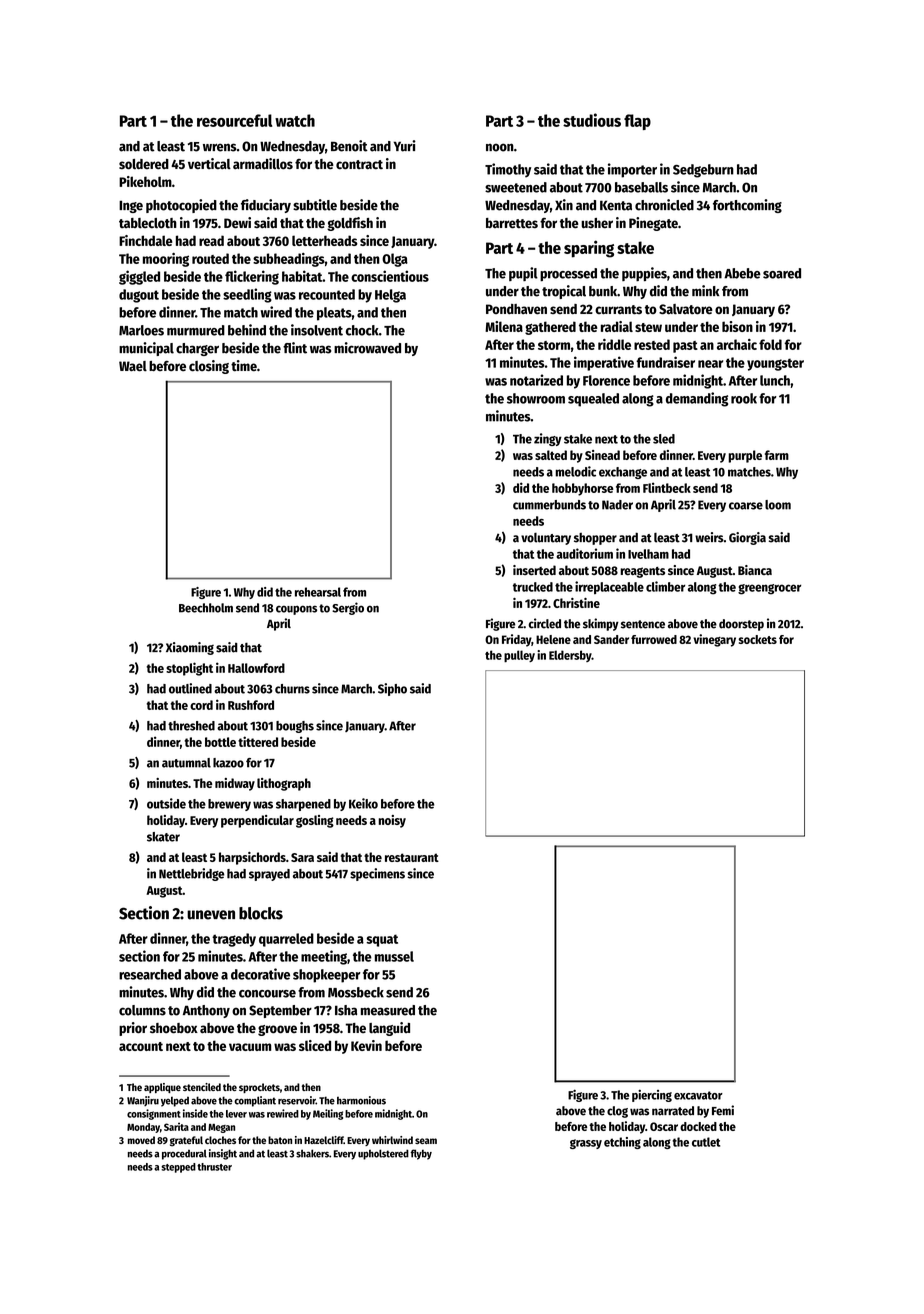  What do you see at coordinates (706, 1142) in the image?
I see `cutlet` at bounding box center [706, 1142].
